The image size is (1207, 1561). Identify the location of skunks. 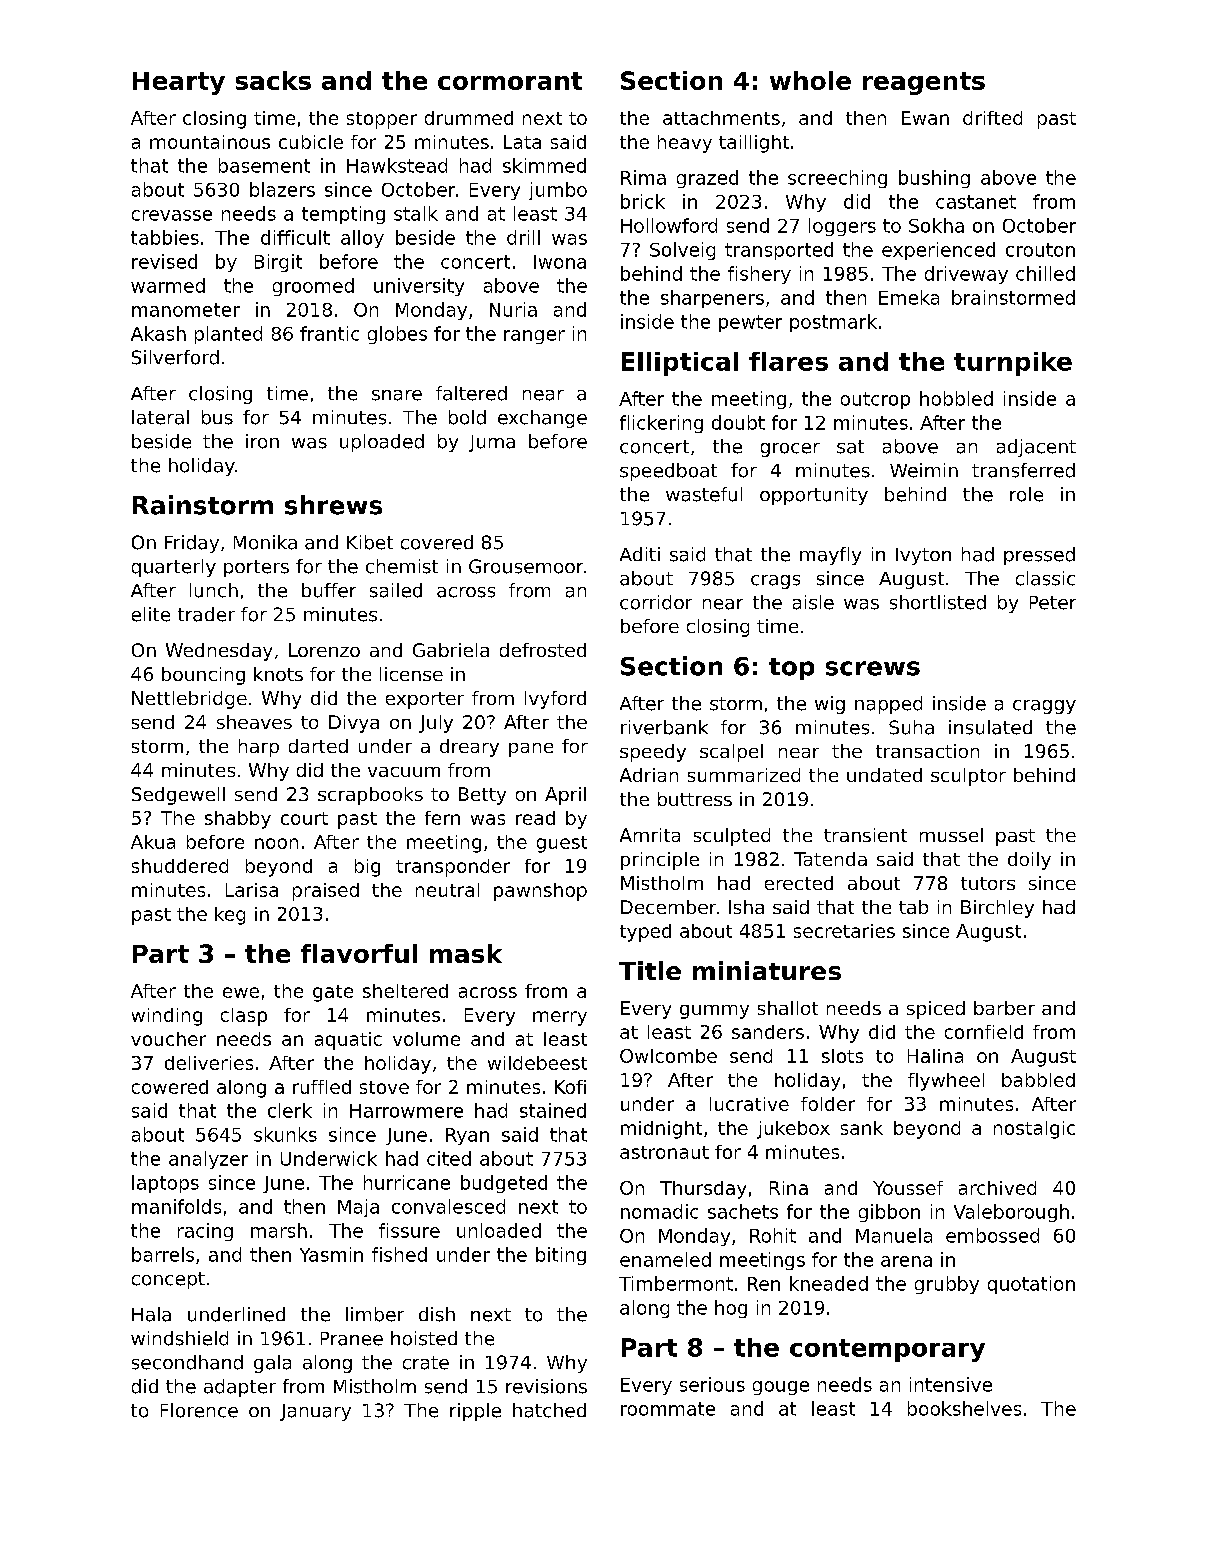
(285, 1134).
